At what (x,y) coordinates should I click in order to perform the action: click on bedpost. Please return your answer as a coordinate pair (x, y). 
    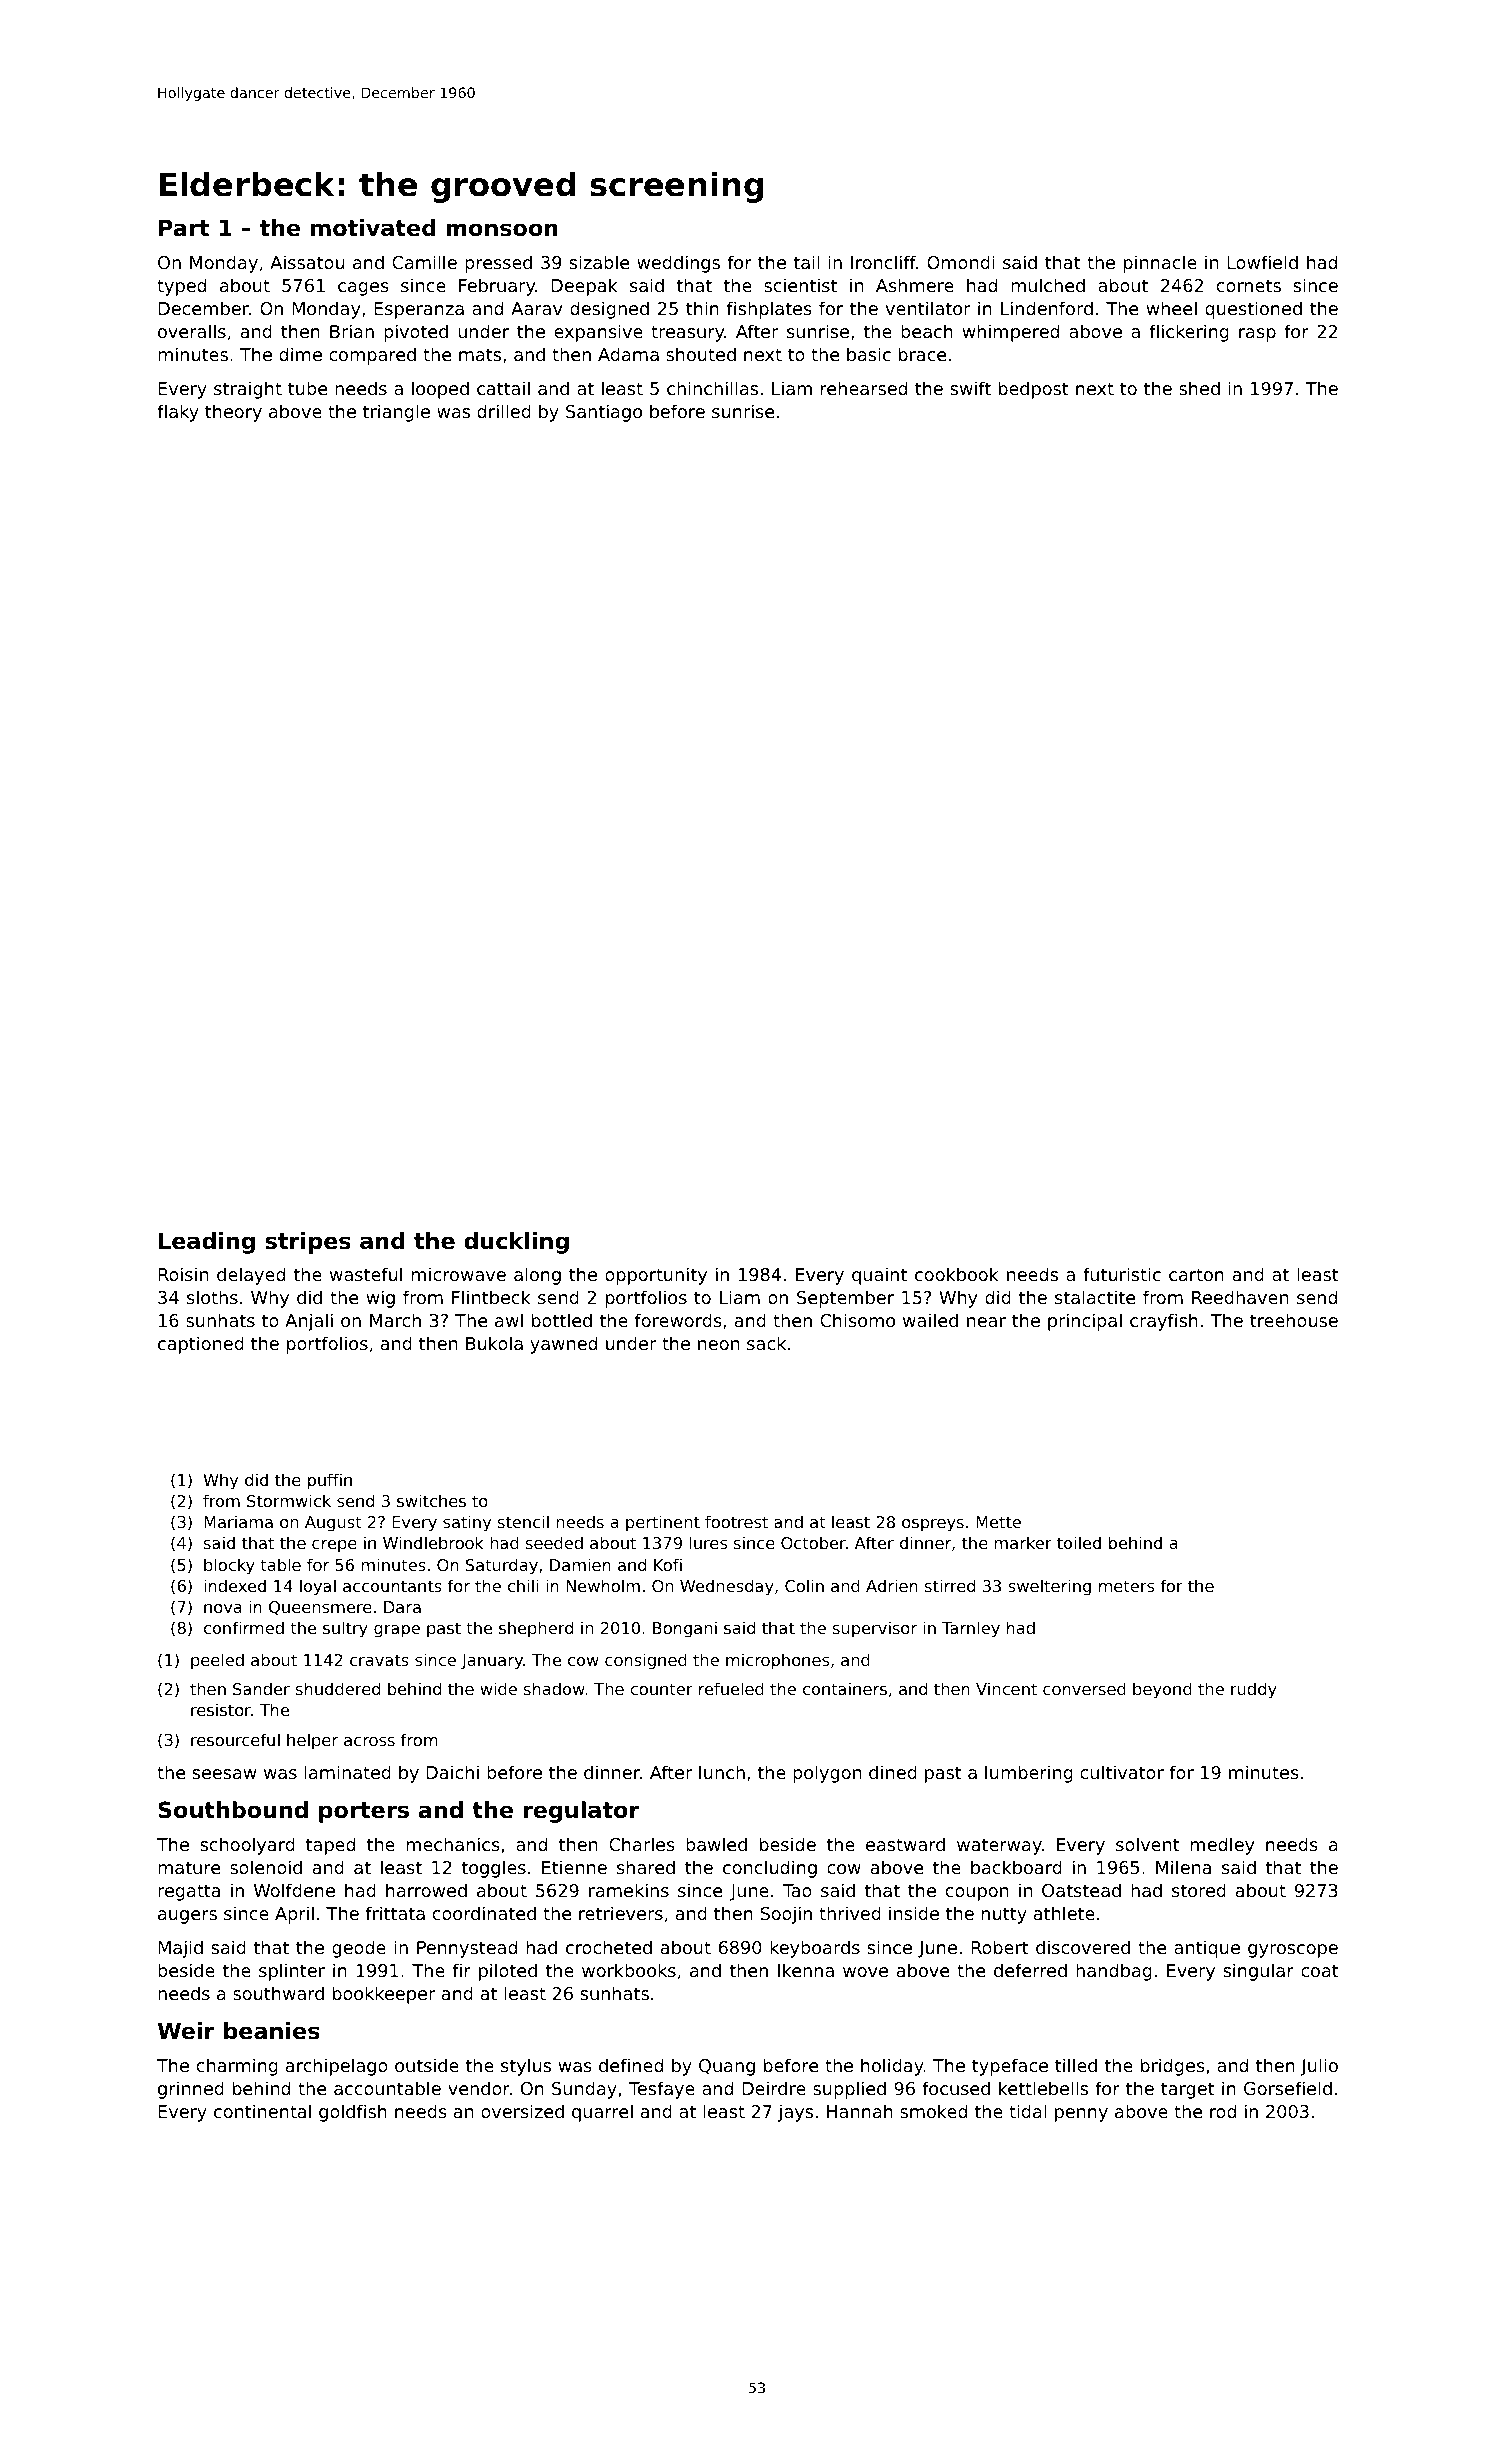
    Looking at the image, I should click on (1034, 390).
